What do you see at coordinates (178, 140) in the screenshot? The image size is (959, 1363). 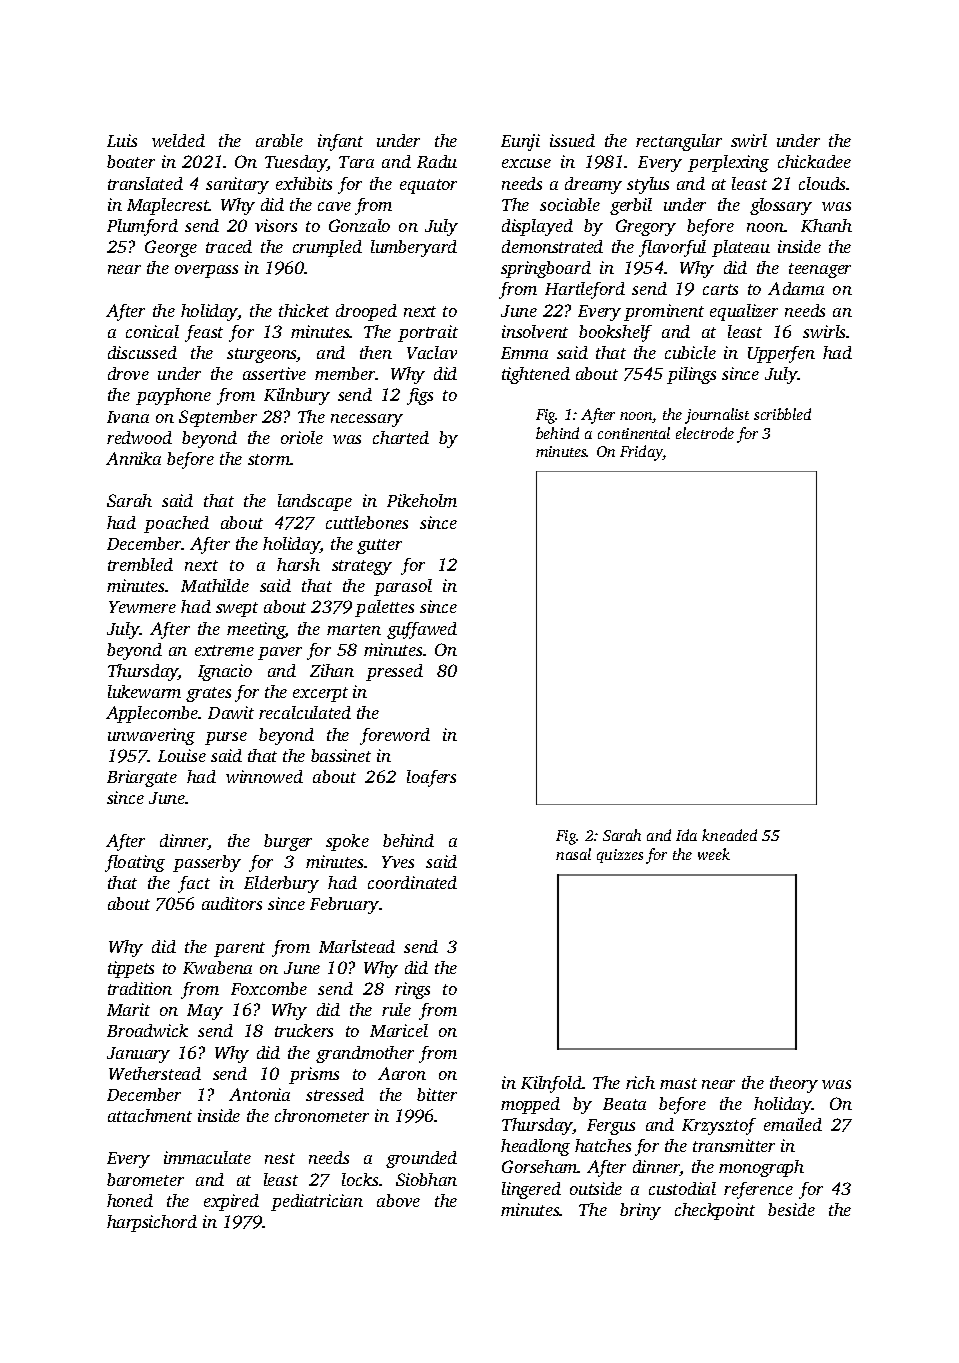 I see `welded` at bounding box center [178, 140].
